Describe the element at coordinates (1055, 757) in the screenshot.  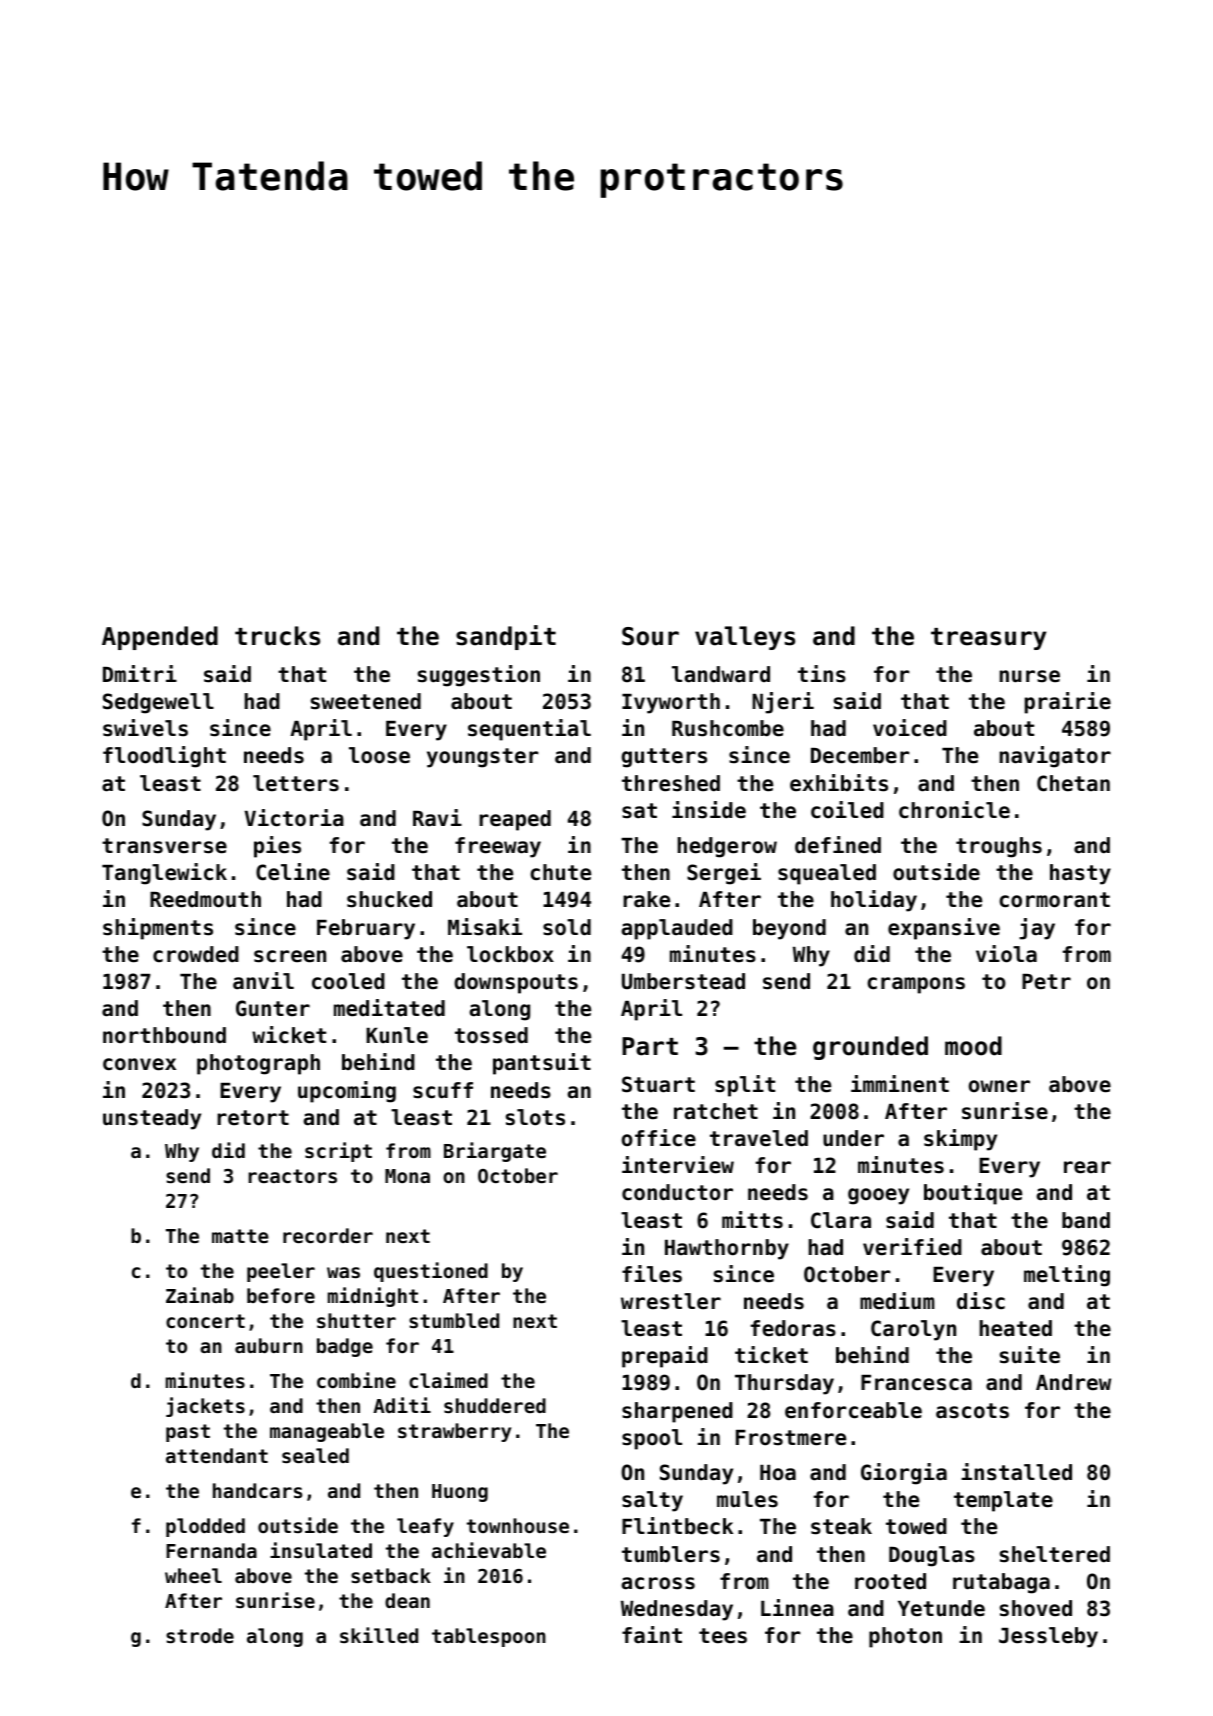
I see `navigator` at that location.
